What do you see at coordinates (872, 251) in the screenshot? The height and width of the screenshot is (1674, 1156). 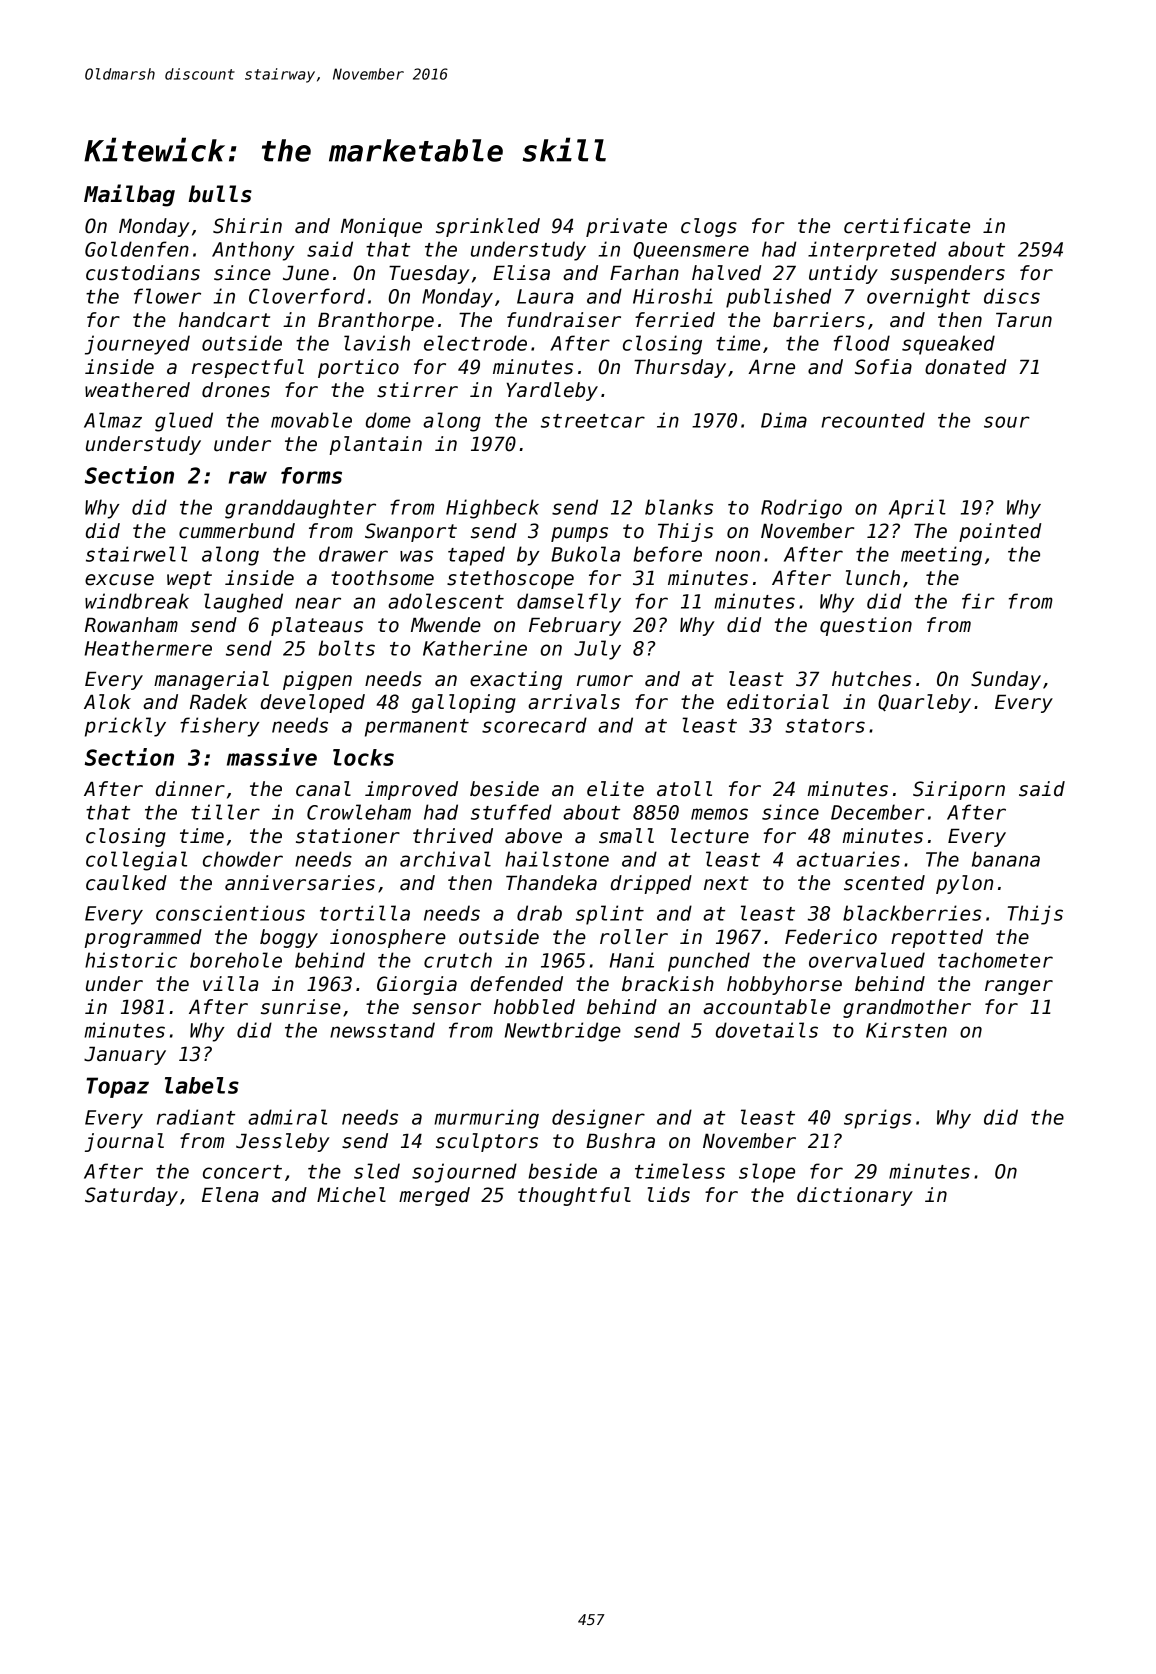 I see `interpreted` at bounding box center [872, 251].
